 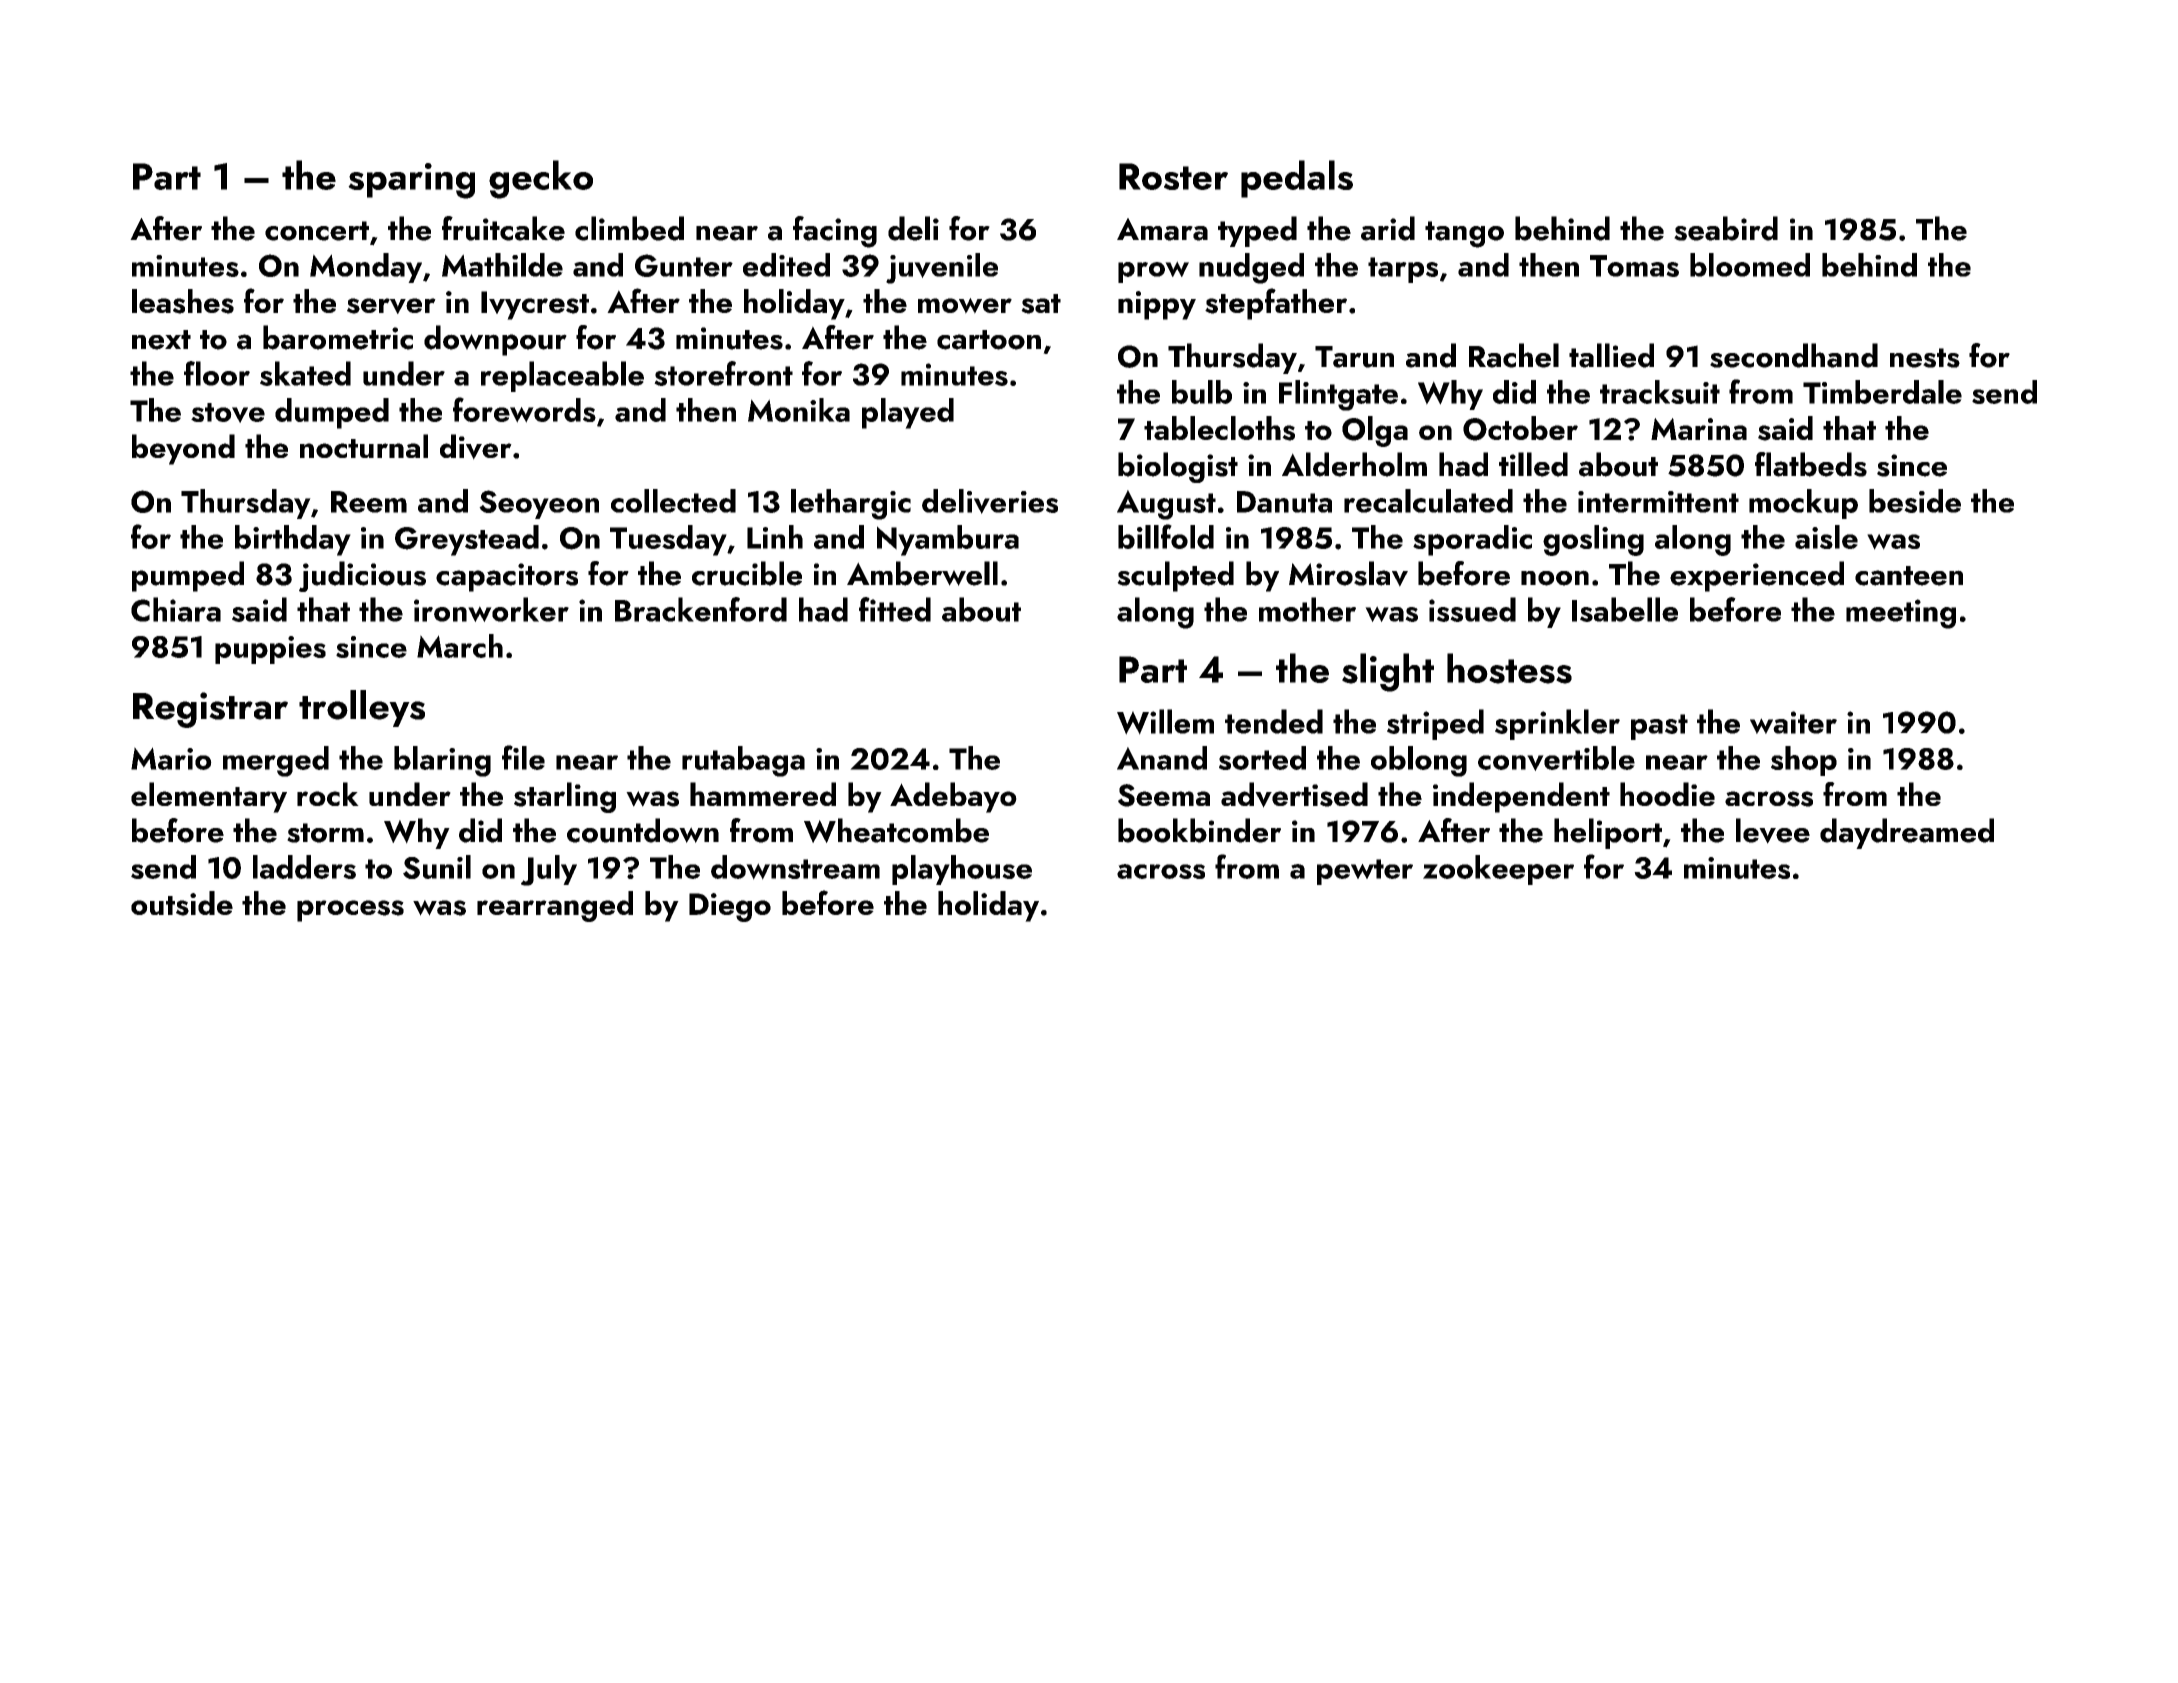 What do you see at coordinates (1388, 672) in the page?
I see `slight` at bounding box center [1388, 672].
